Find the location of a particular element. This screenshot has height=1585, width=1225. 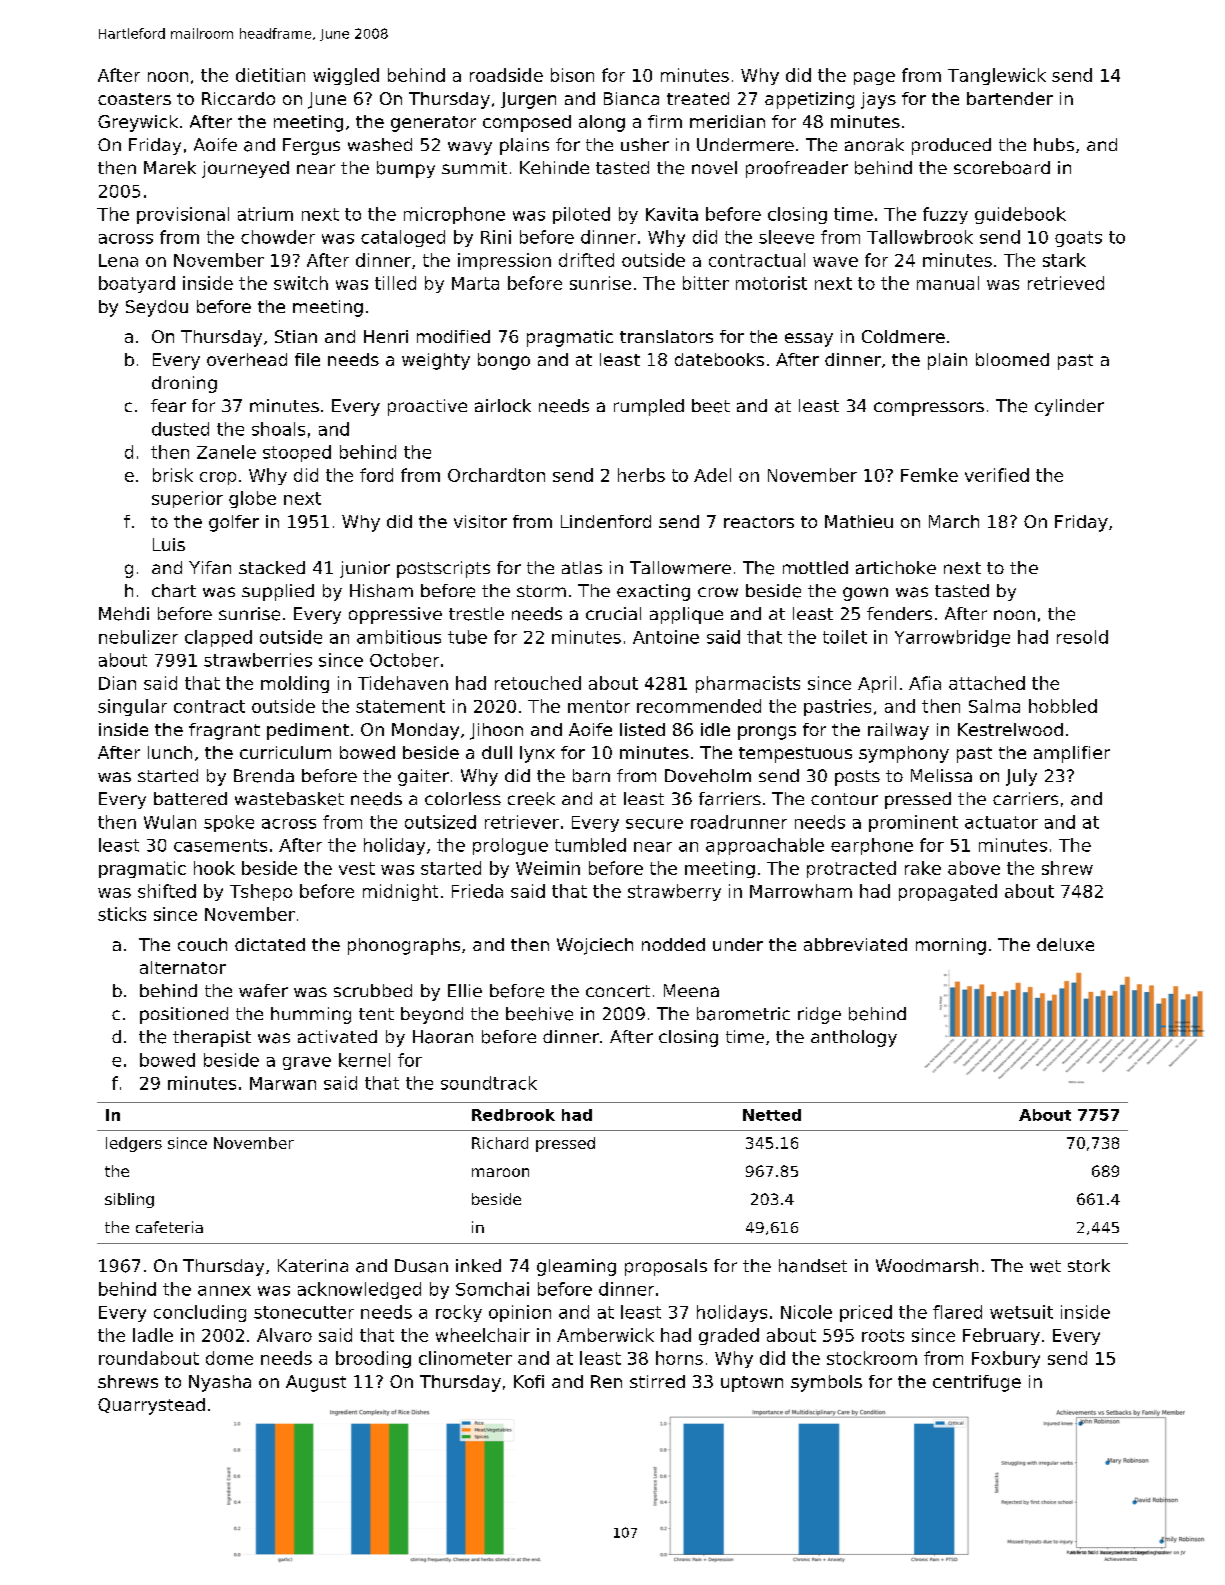

Quarrystead is located at coordinates (151, 1406).
